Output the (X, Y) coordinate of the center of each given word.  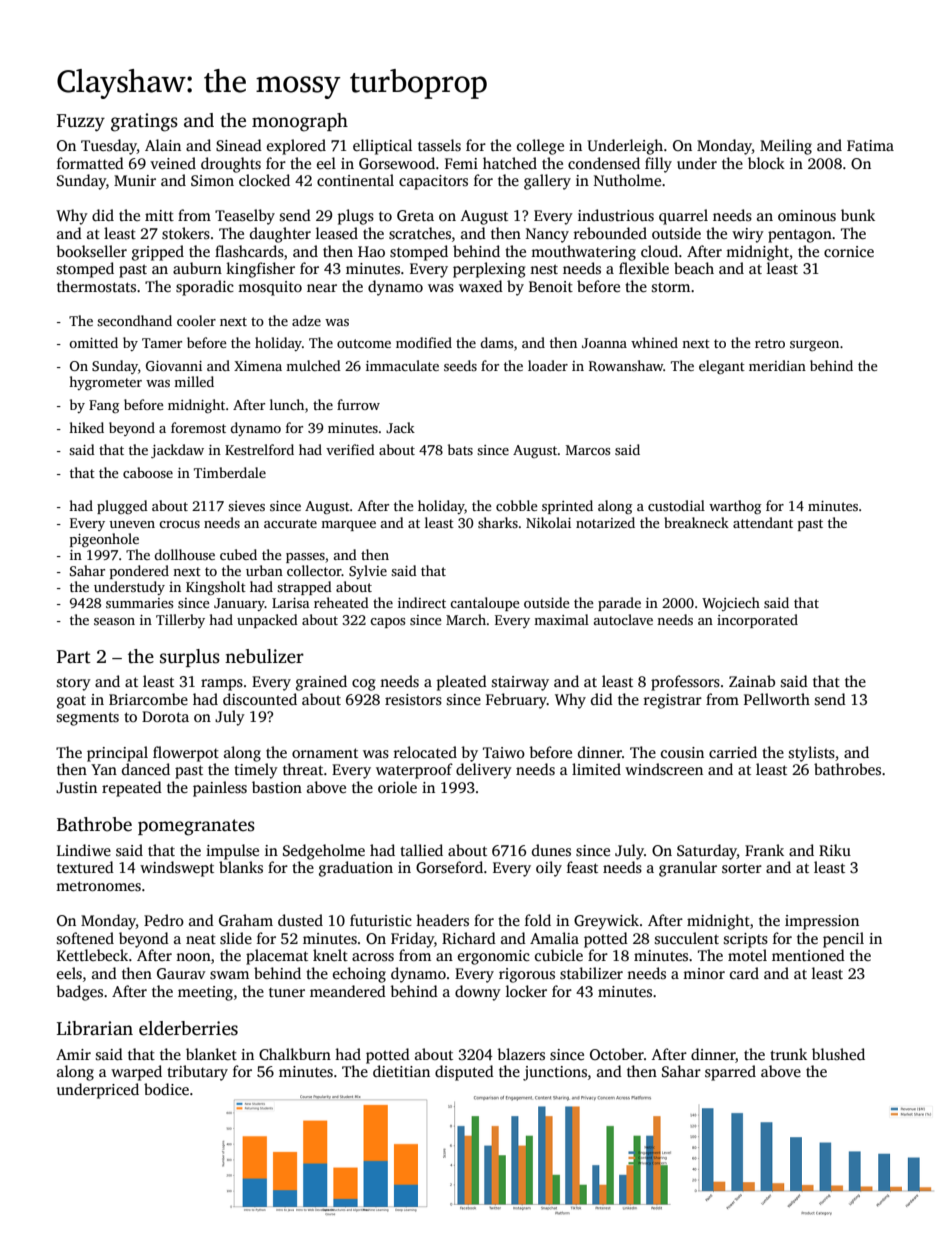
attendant (763, 522)
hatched (510, 163)
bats (460, 449)
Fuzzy (81, 123)
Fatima (870, 145)
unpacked (267, 621)
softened (85, 938)
